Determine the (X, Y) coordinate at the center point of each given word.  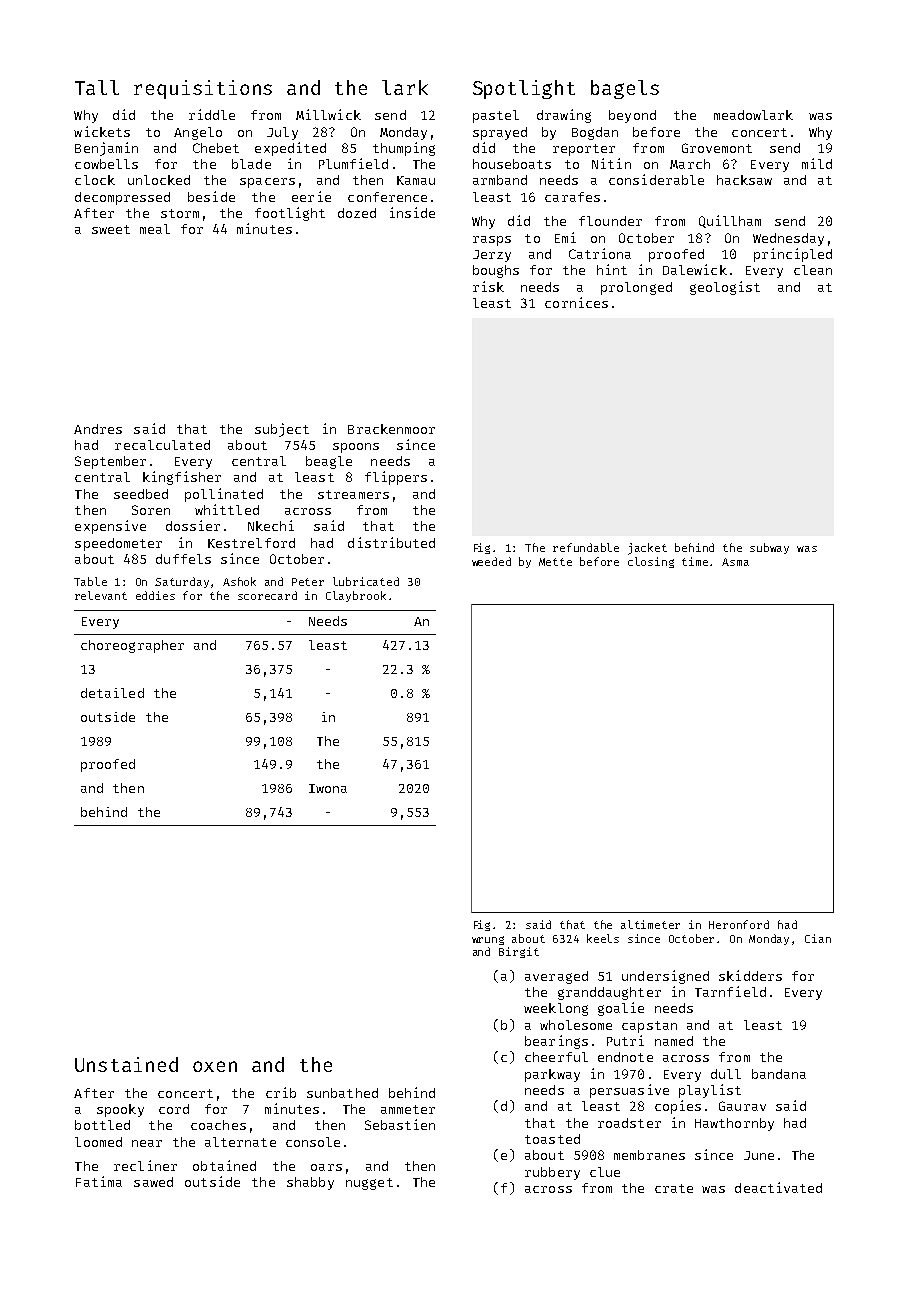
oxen (215, 1066)
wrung (488, 940)
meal (155, 229)
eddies (155, 595)
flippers (396, 478)
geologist (725, 288)
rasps (492, 241)
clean (813, 270)
